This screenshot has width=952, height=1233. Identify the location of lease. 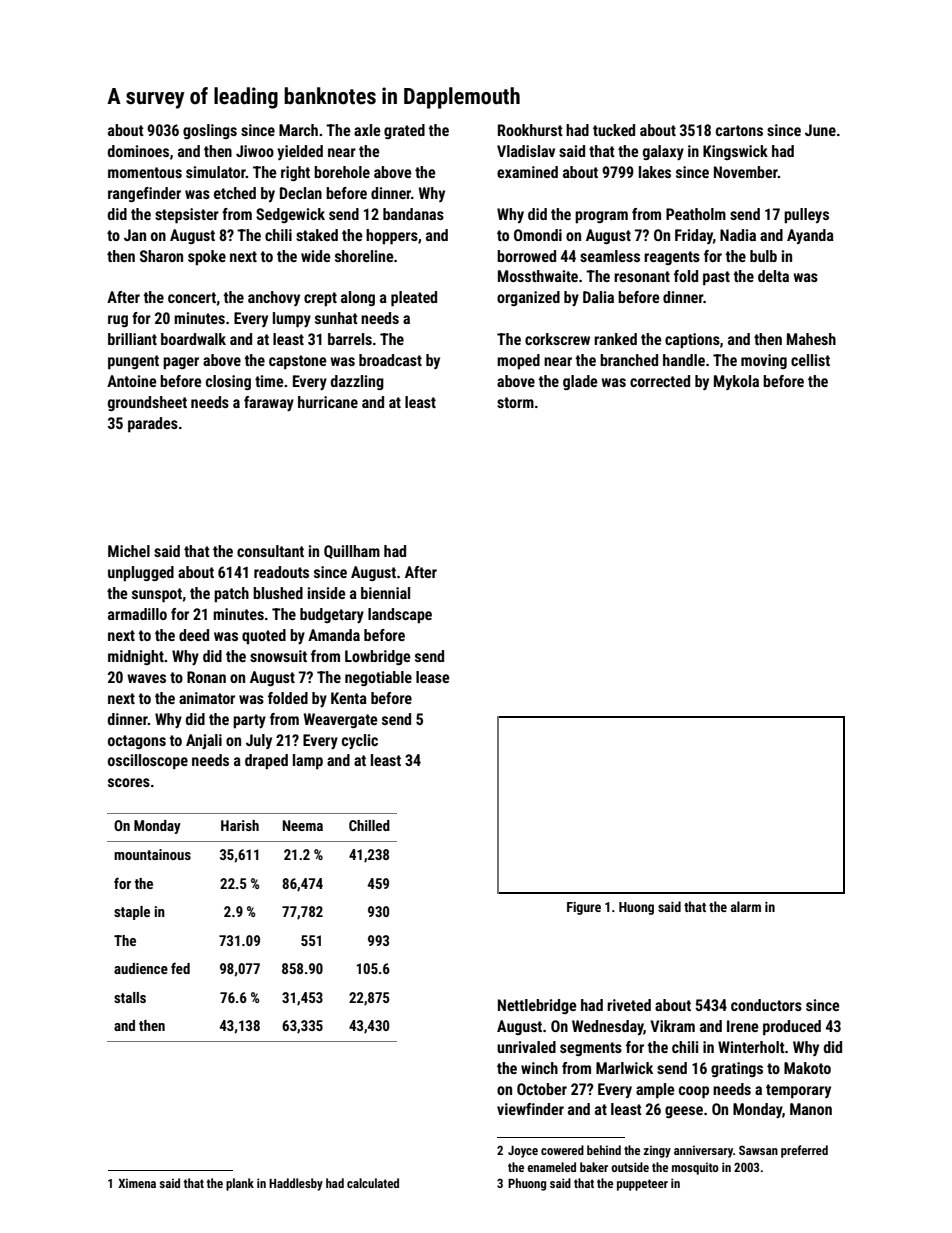
(433, 677).
